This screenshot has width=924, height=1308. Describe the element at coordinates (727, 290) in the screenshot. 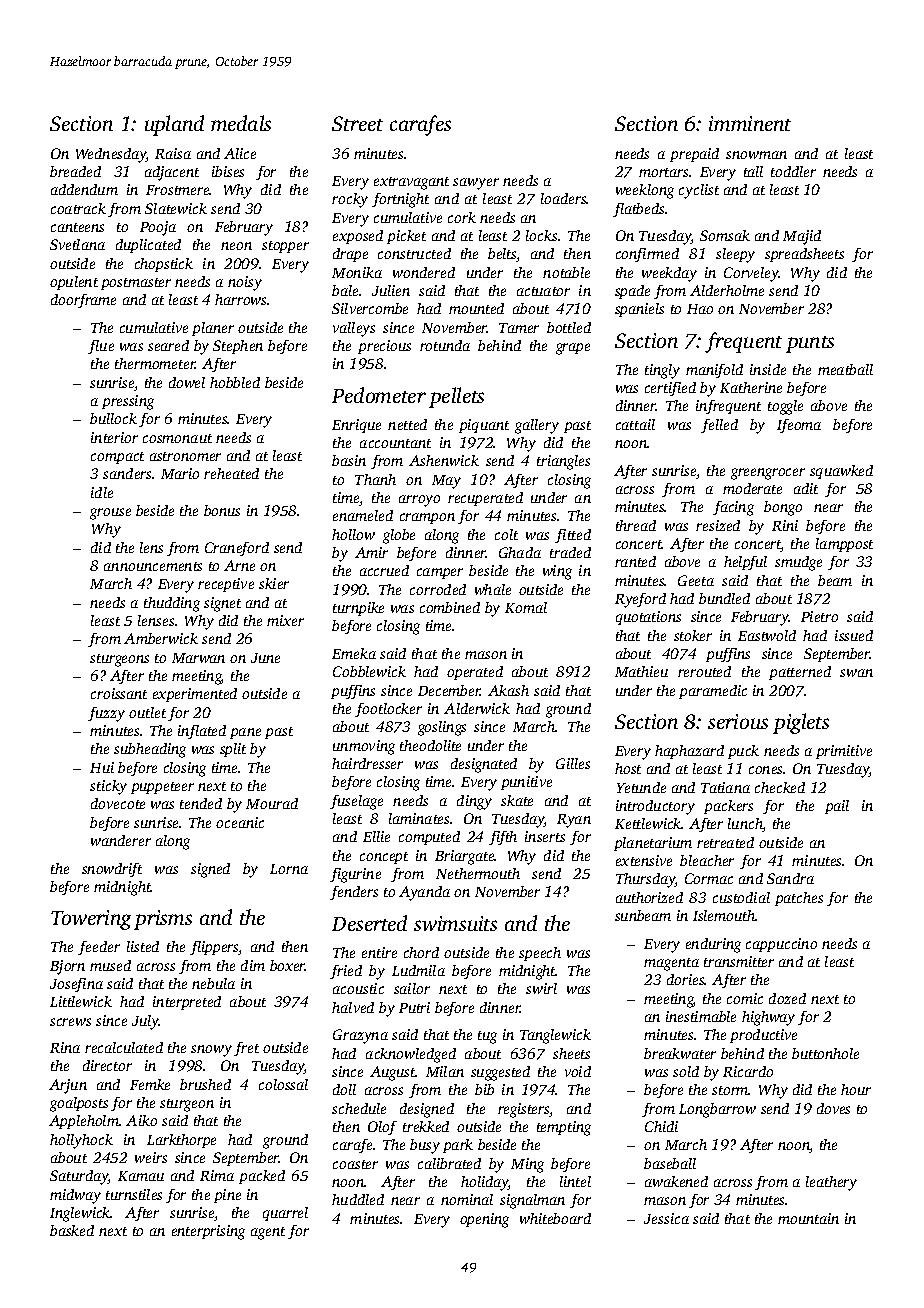

I see `Alderholme` at that location.
